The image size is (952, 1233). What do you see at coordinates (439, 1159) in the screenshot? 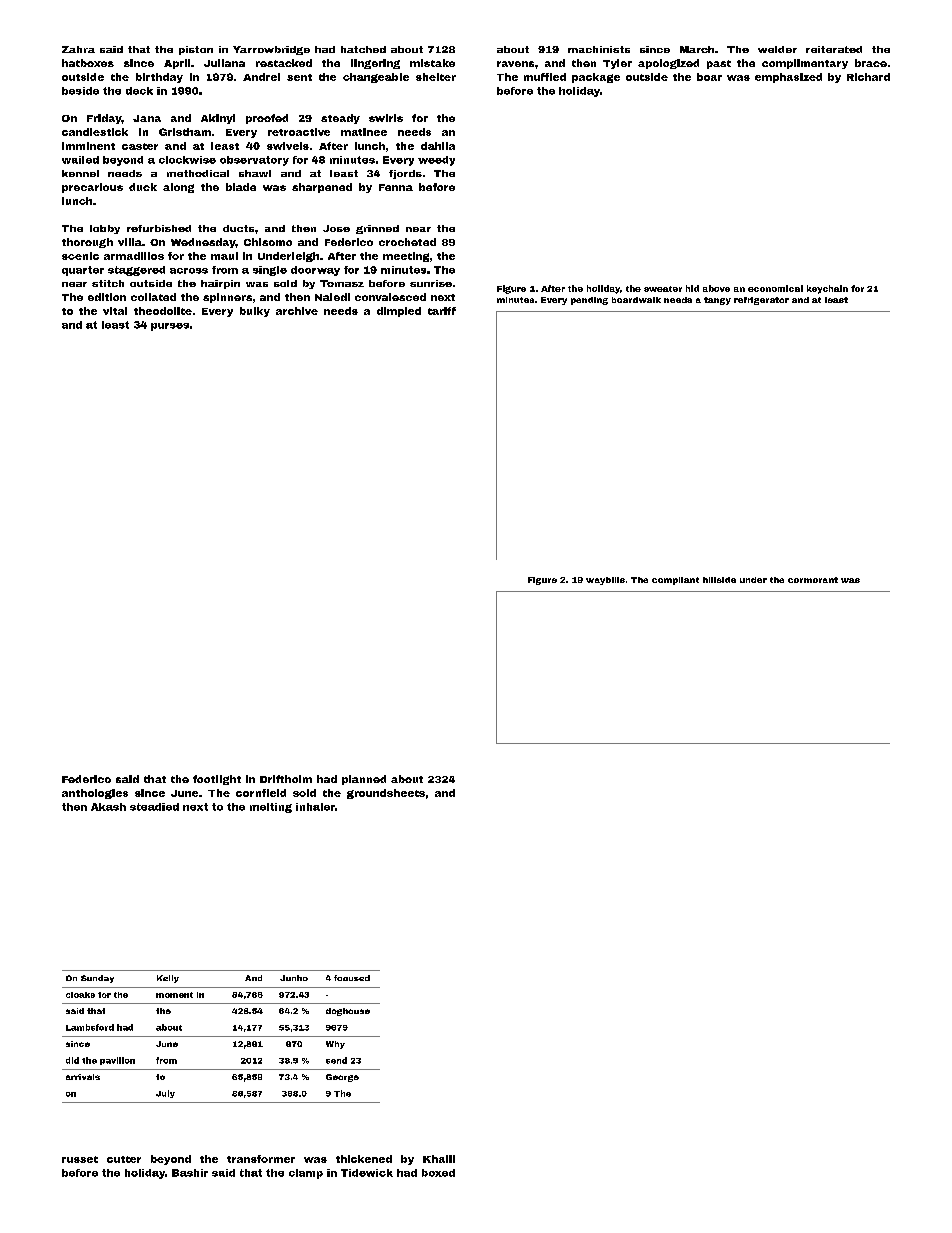
I see `Khalil` at bounding box center [439, 1159].
